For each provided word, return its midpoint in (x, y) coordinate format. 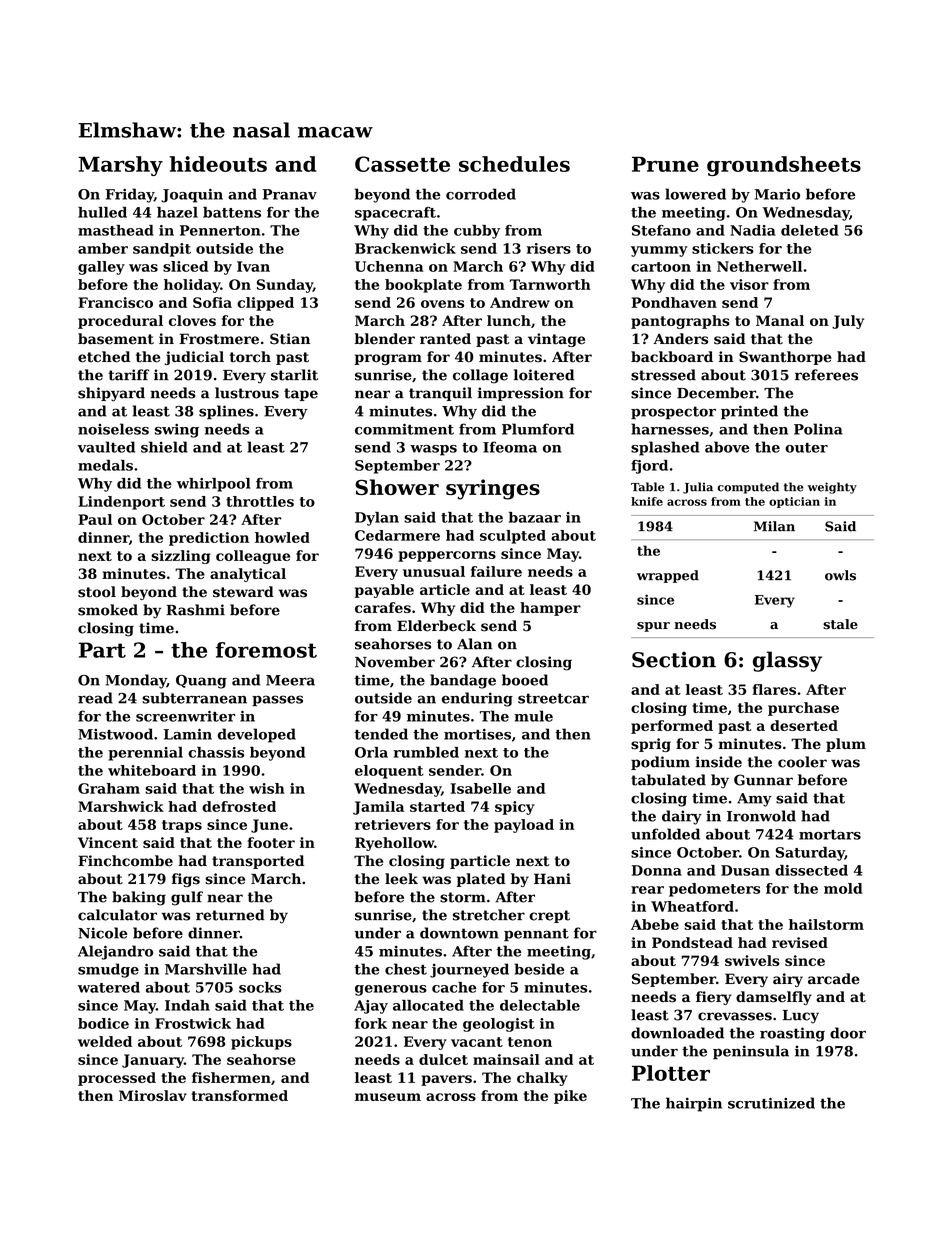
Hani (552, 878)
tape (301, 394)
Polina (818, 429)
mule (533, 716)
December (716, 393)
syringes (493, 489)
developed (257, 735)
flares (774, 689)
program (388, 359)
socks (260, 987)
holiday (192, 286)
